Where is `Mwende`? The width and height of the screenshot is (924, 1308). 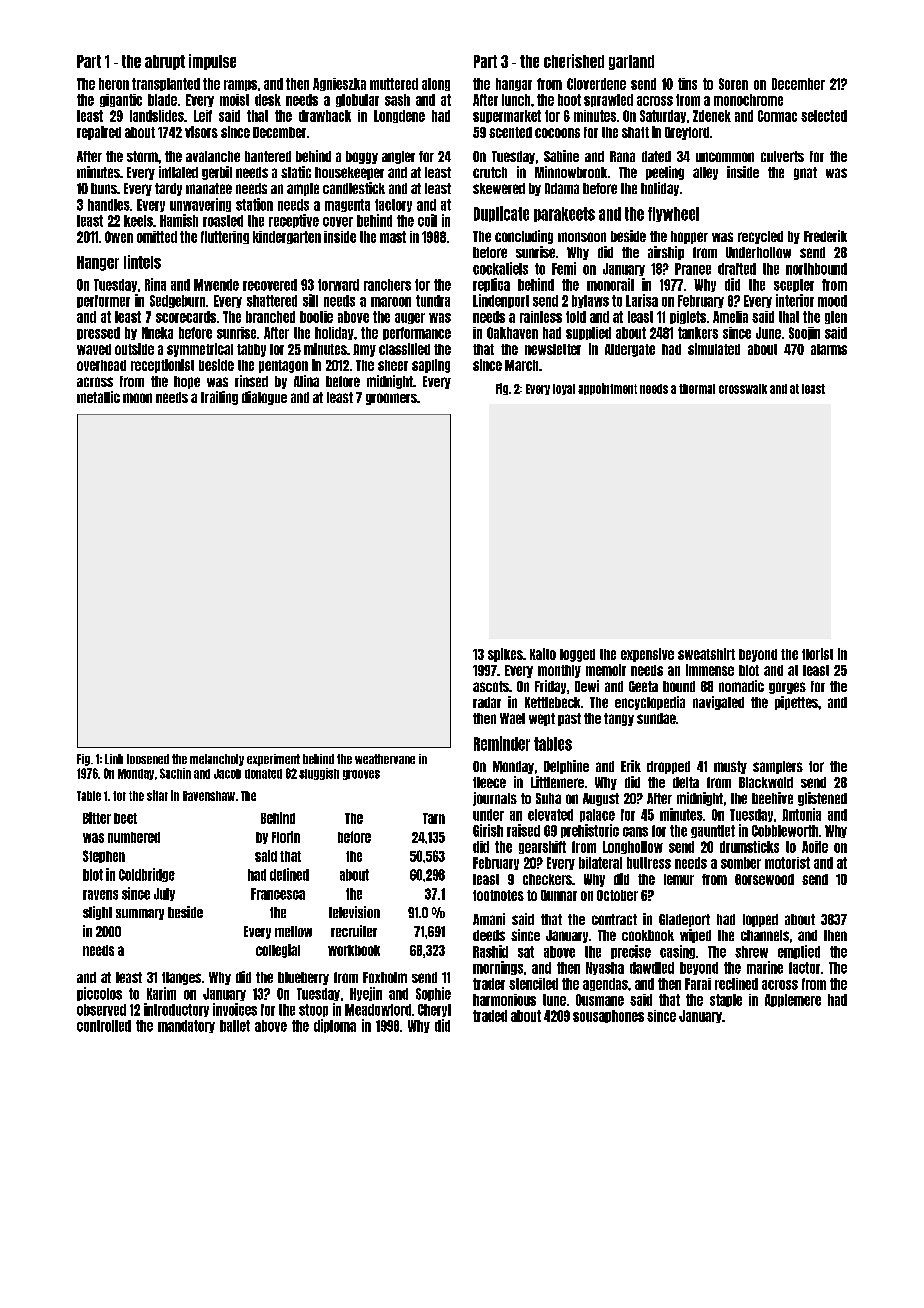
Mwende is located at coordinates (216, 285).
